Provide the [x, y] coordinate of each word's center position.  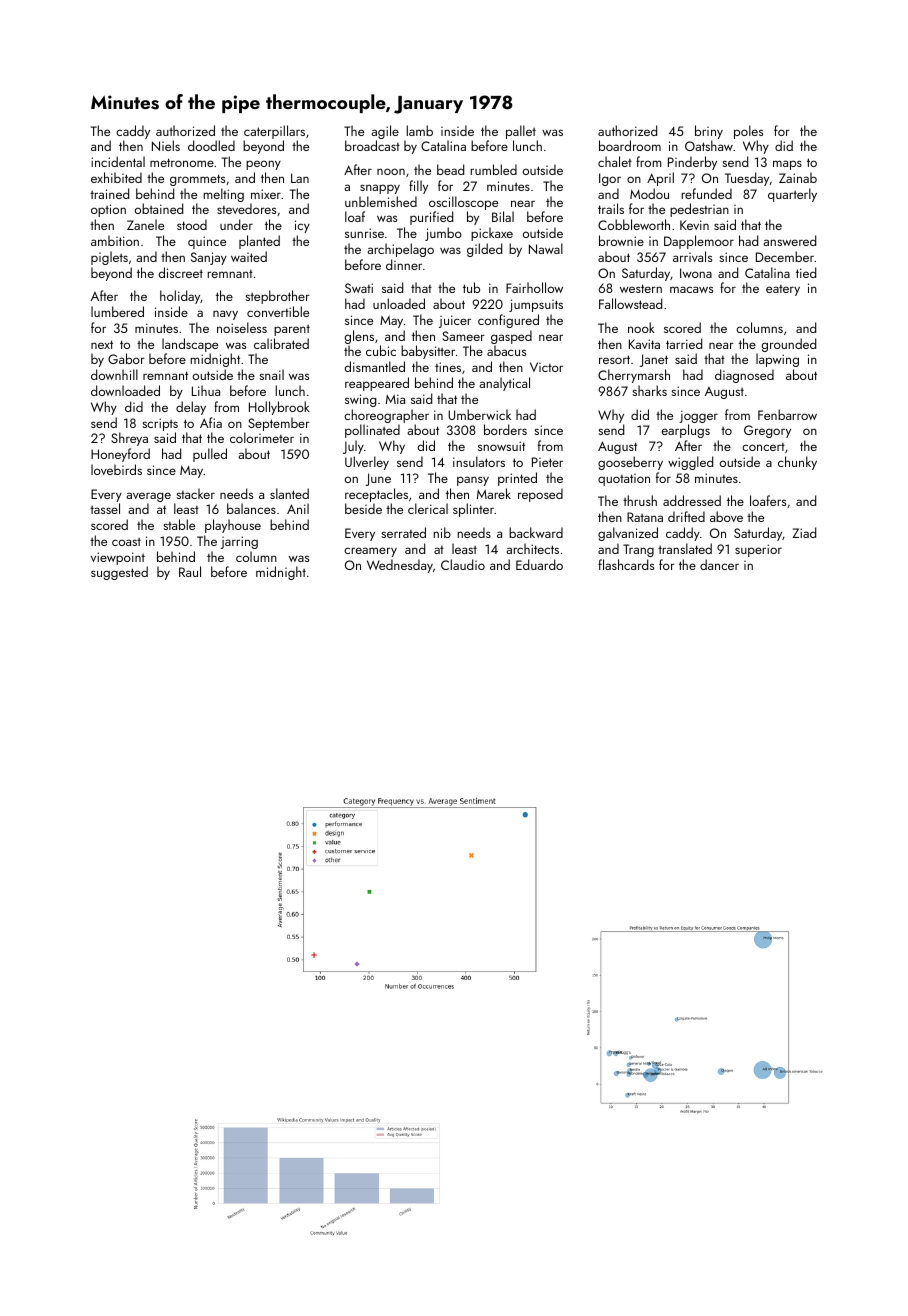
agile [385, 132]
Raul [190, 571]
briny [709, 132]
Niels [166, 145]
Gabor [126, 358]
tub [471, 287]
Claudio [463, 564]
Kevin [694, 225]
